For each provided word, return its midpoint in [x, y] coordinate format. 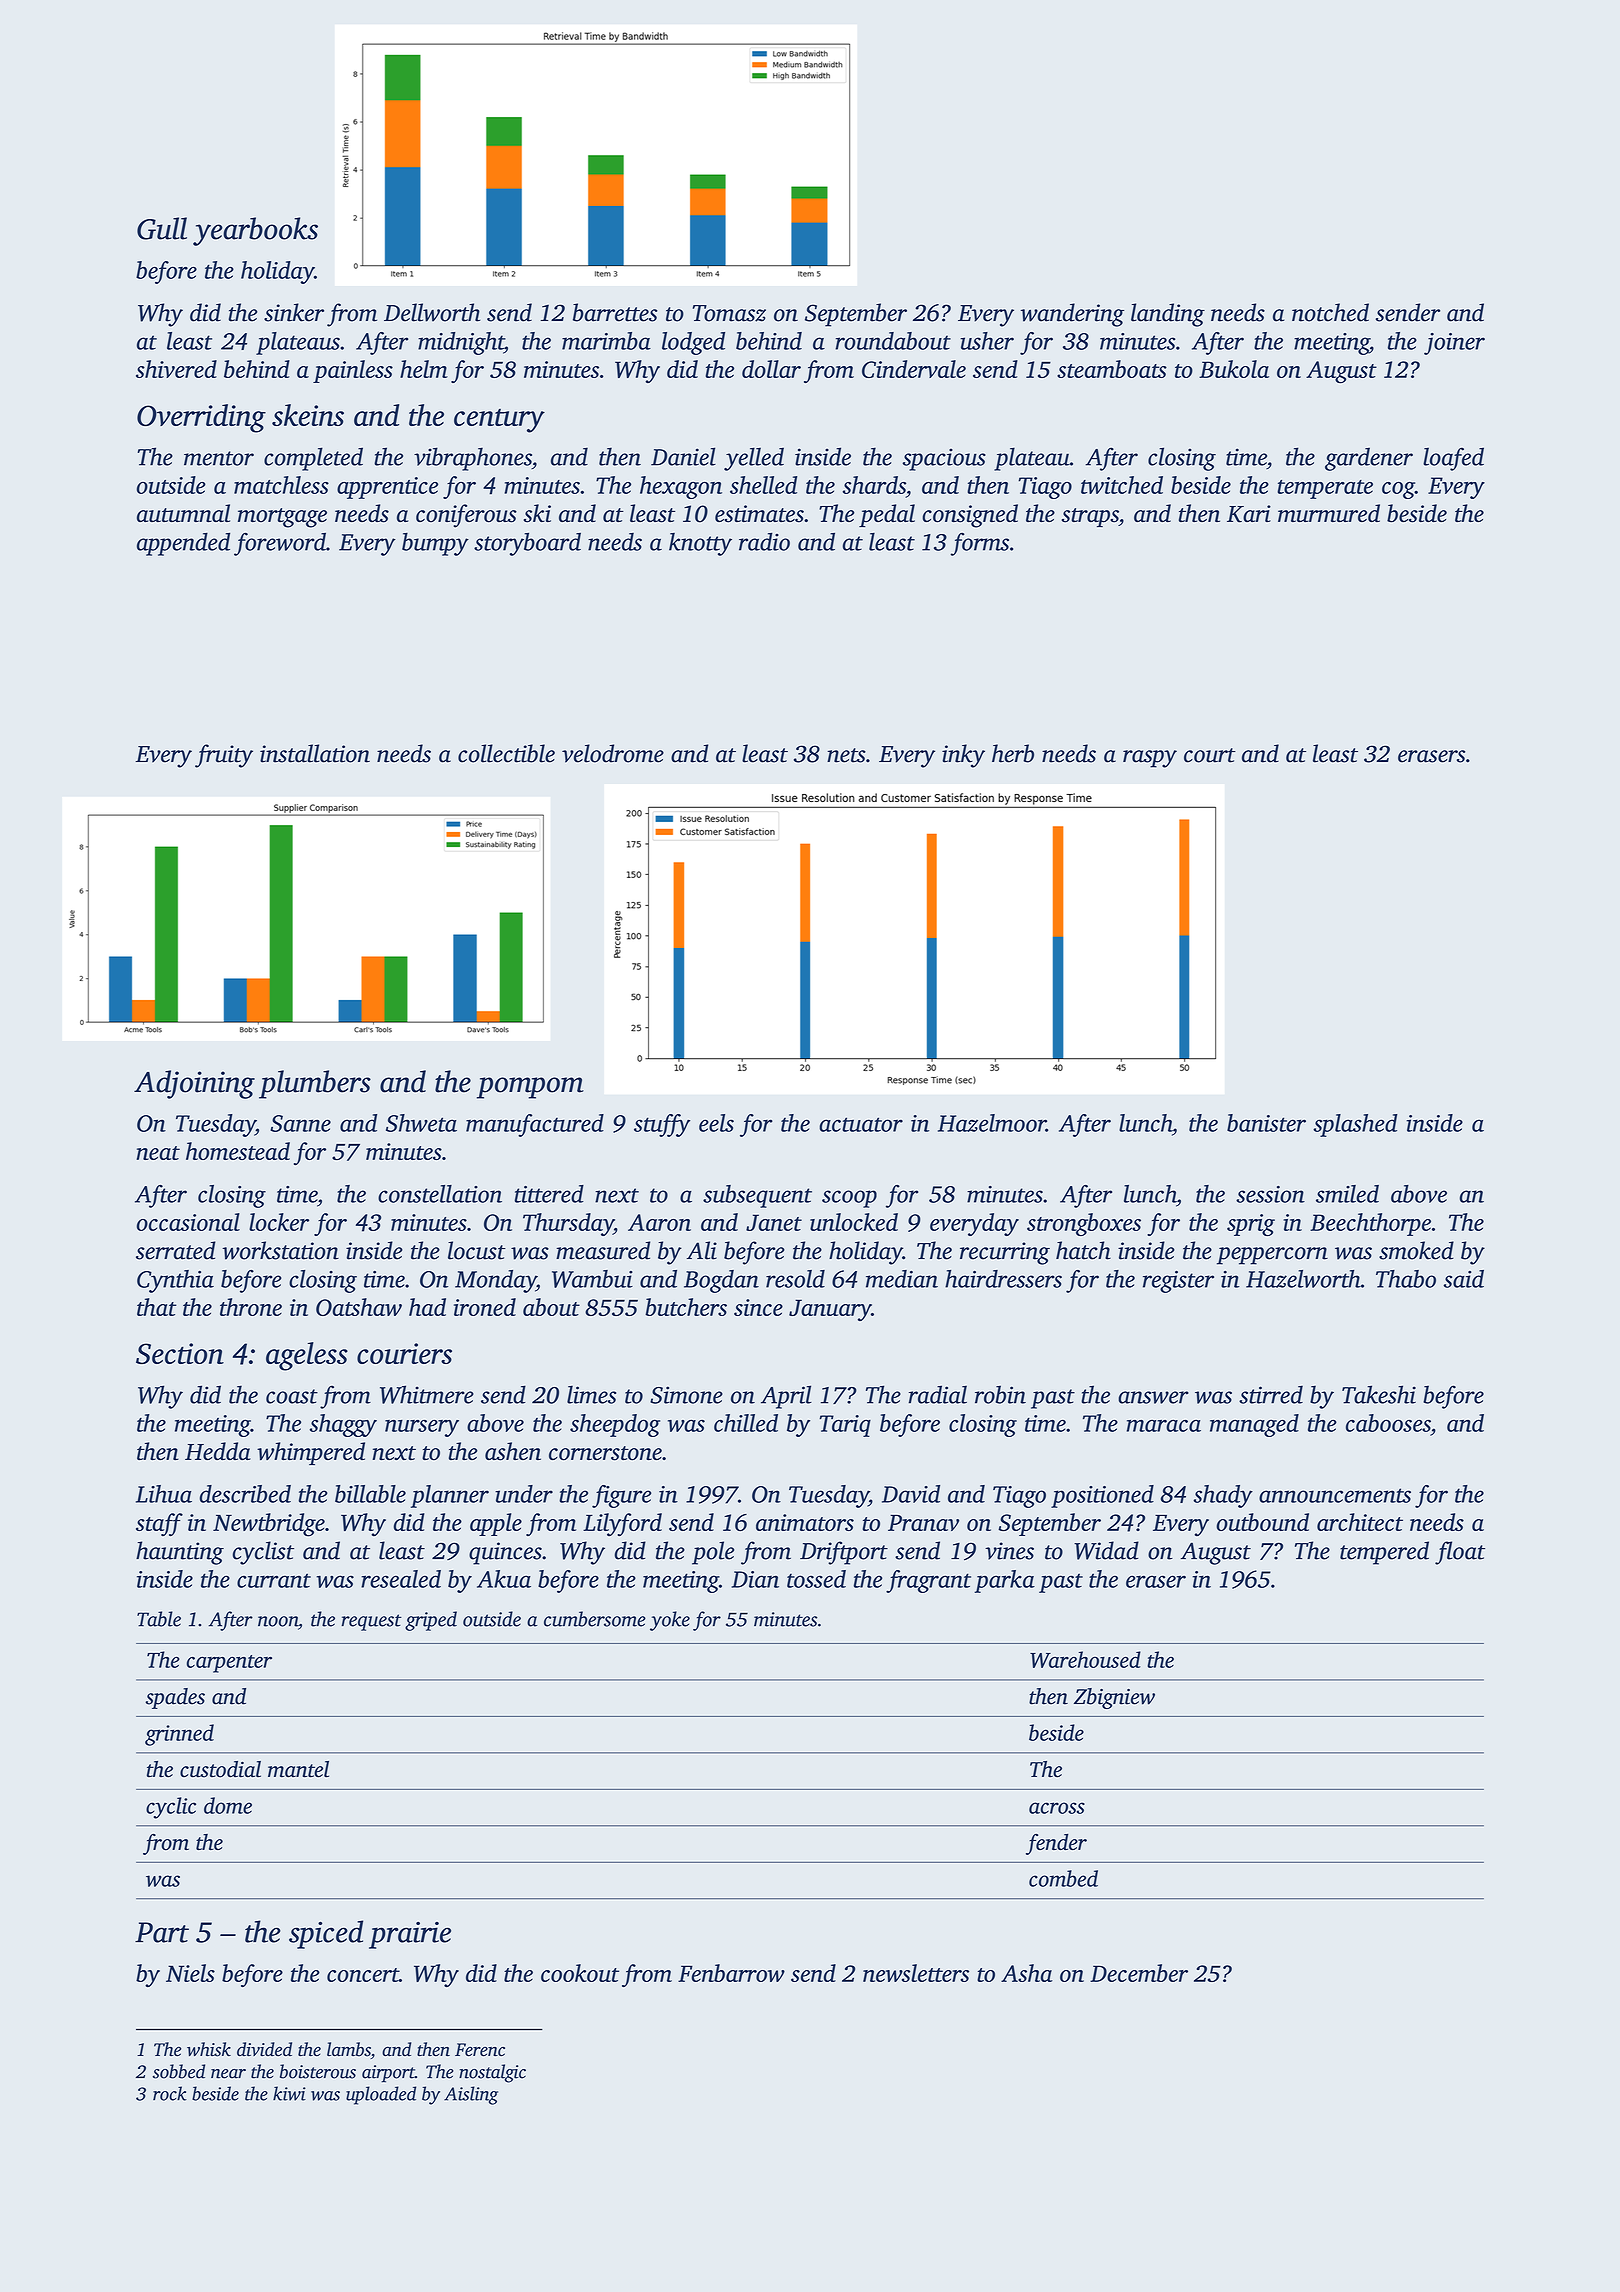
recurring [1005, 1253]
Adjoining [194, 1084]
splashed [1355, 1125]
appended [183, 544]
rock [170, 2093]
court [1210, 755]
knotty [700, 544]
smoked [1416, 1250]
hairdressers [1003, 1279]
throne [251, 1307]
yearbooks [255, 231]
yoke [670, 1621]
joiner [1454, 344]
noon [278, 1621]
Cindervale [914, 369]
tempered [1384, 1553]
